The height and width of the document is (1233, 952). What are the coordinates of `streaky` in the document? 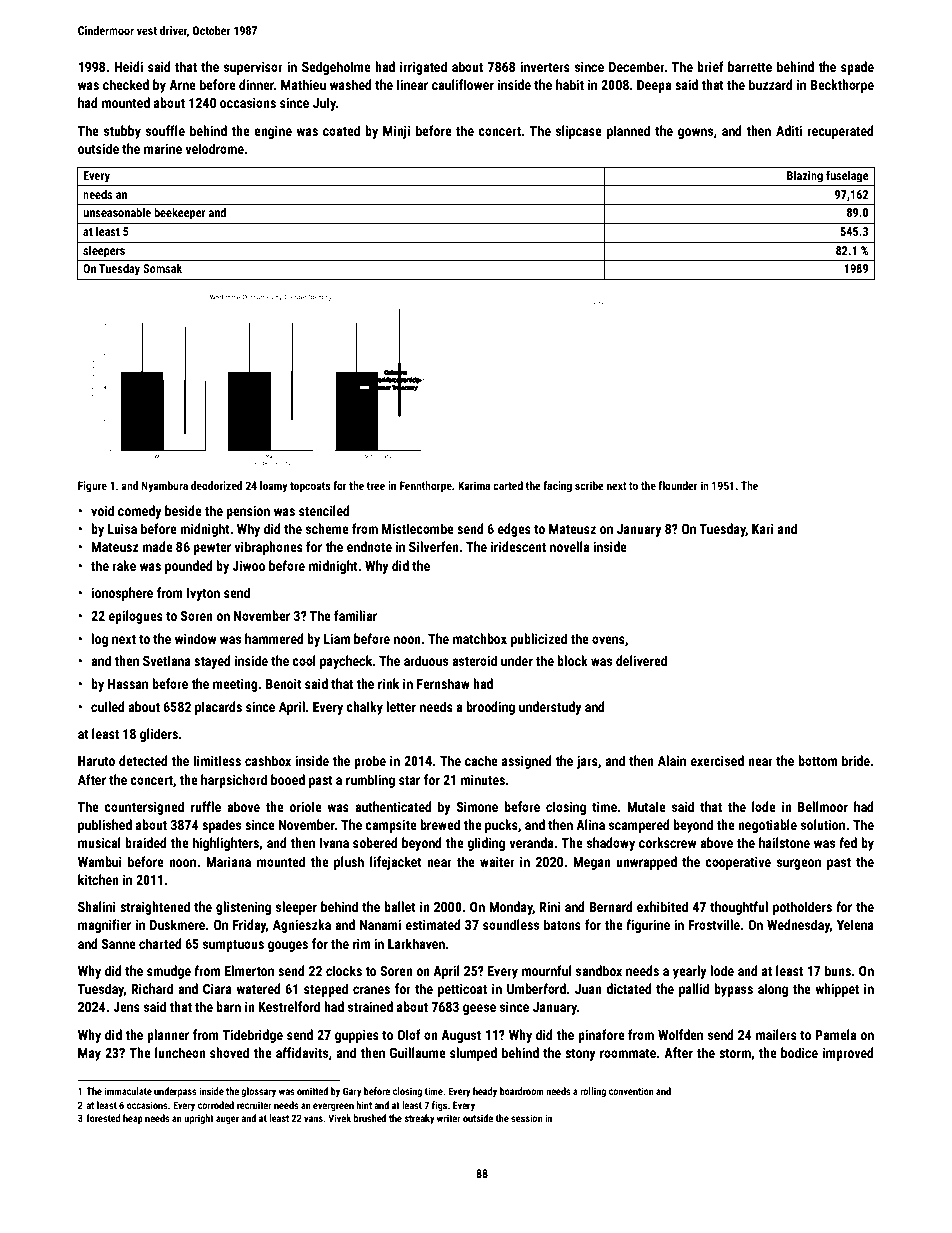 It's located at (420, 1119).
